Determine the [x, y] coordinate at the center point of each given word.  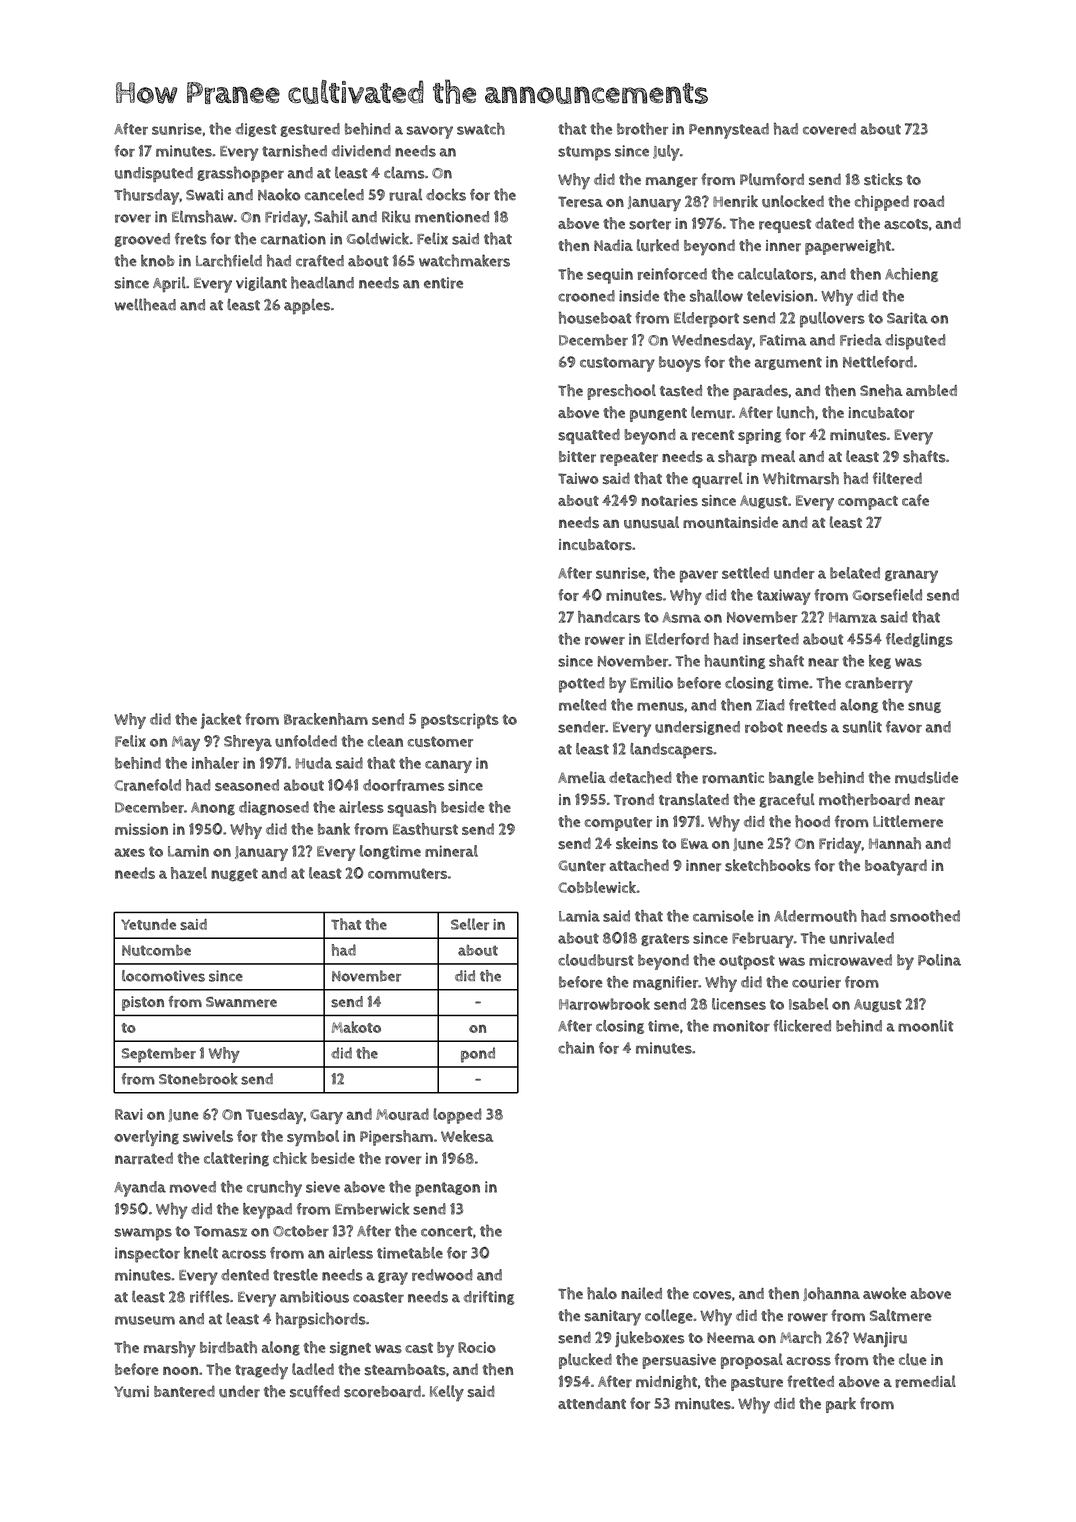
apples [307, 307]
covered [829, 129]
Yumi [131, 1392]
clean [385, 741]
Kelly [447, 1393]
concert [447, 1231]
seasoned [247, 785]
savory [430, 132]
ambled [931, 390]
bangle [791, 778]
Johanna [831, 1294]
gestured [310, 130]
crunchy [274, 1188]
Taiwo [578, 478]
